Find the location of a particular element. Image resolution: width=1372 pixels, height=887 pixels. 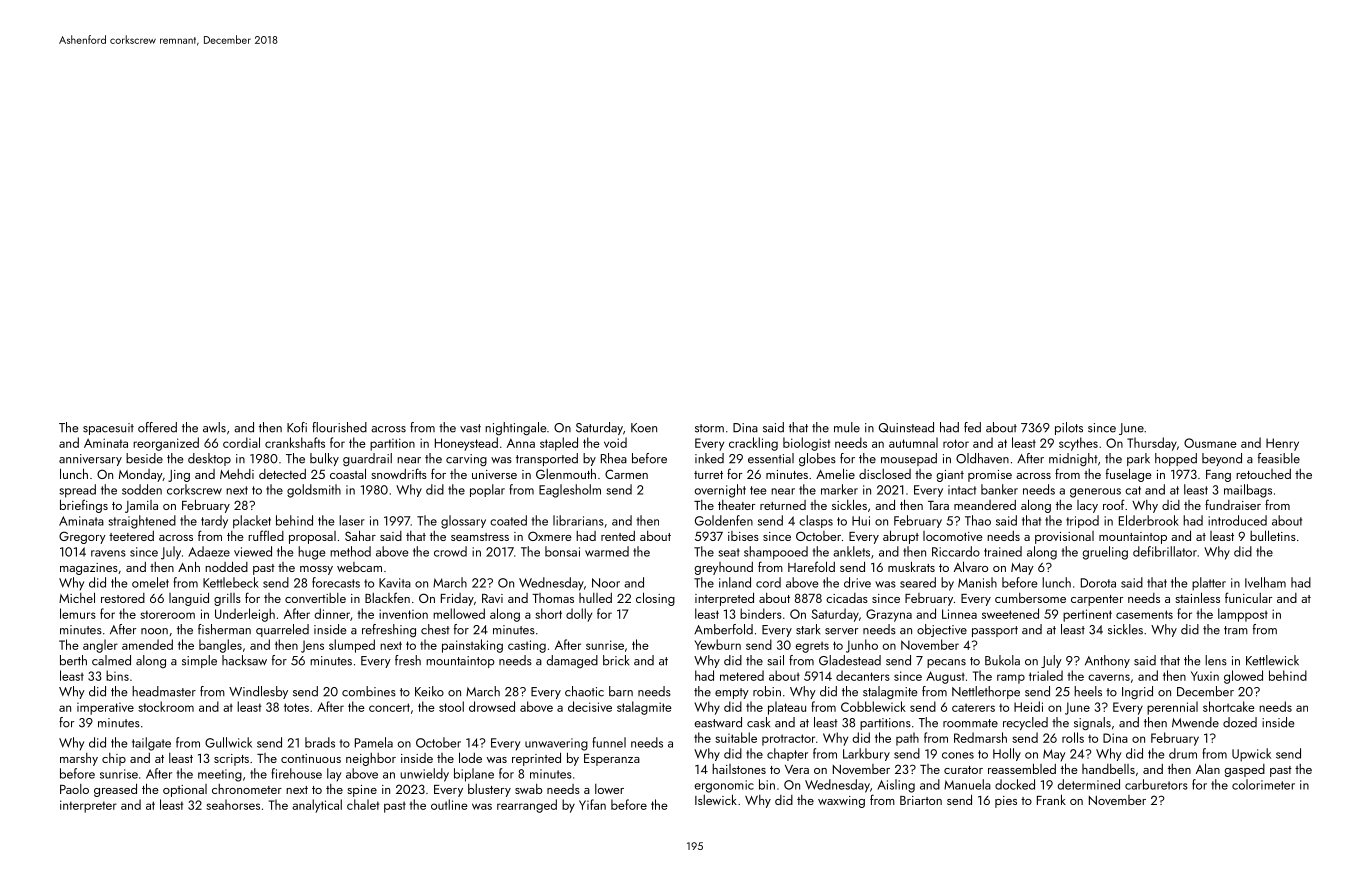

tram is located at coordinates (1236, 630).
